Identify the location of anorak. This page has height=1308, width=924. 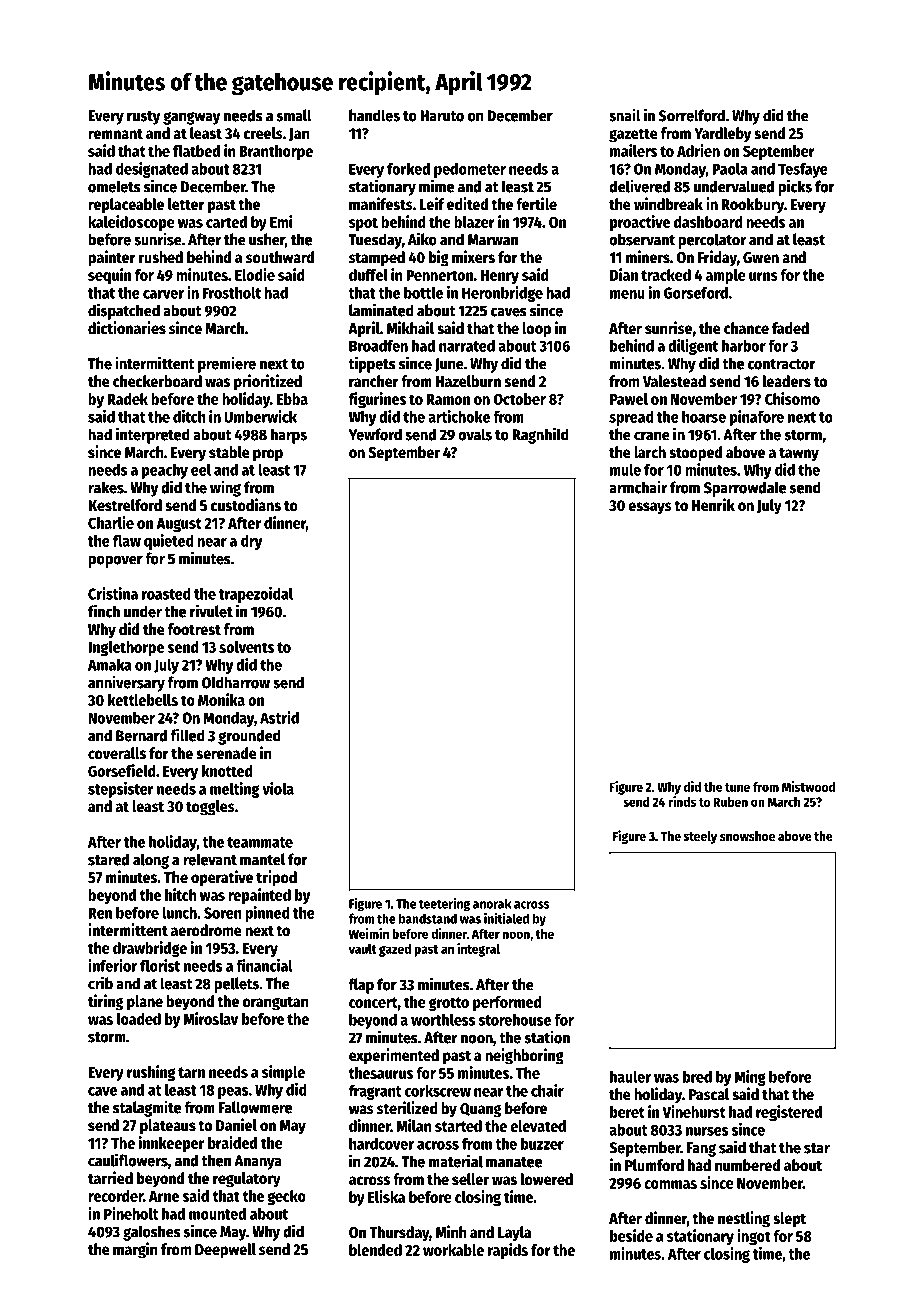
(492, 903).
